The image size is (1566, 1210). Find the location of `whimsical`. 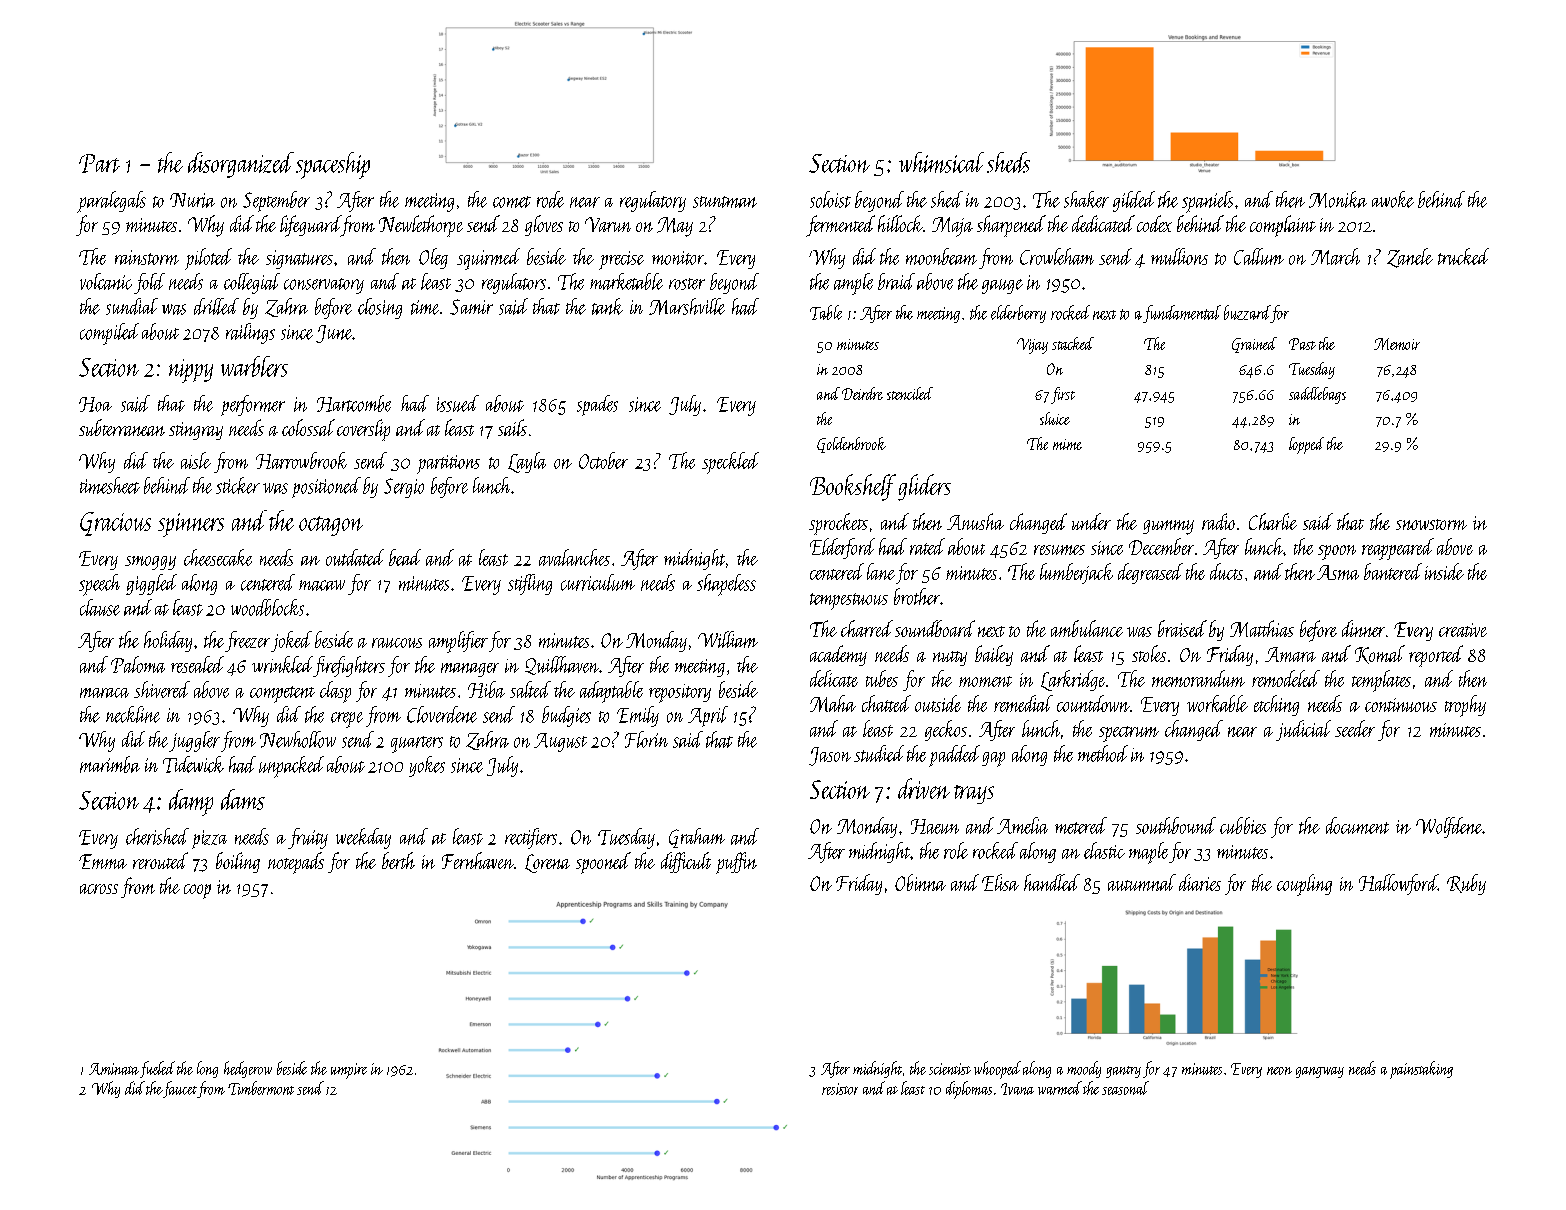

whimsical is located at coordinates (941, 162).
